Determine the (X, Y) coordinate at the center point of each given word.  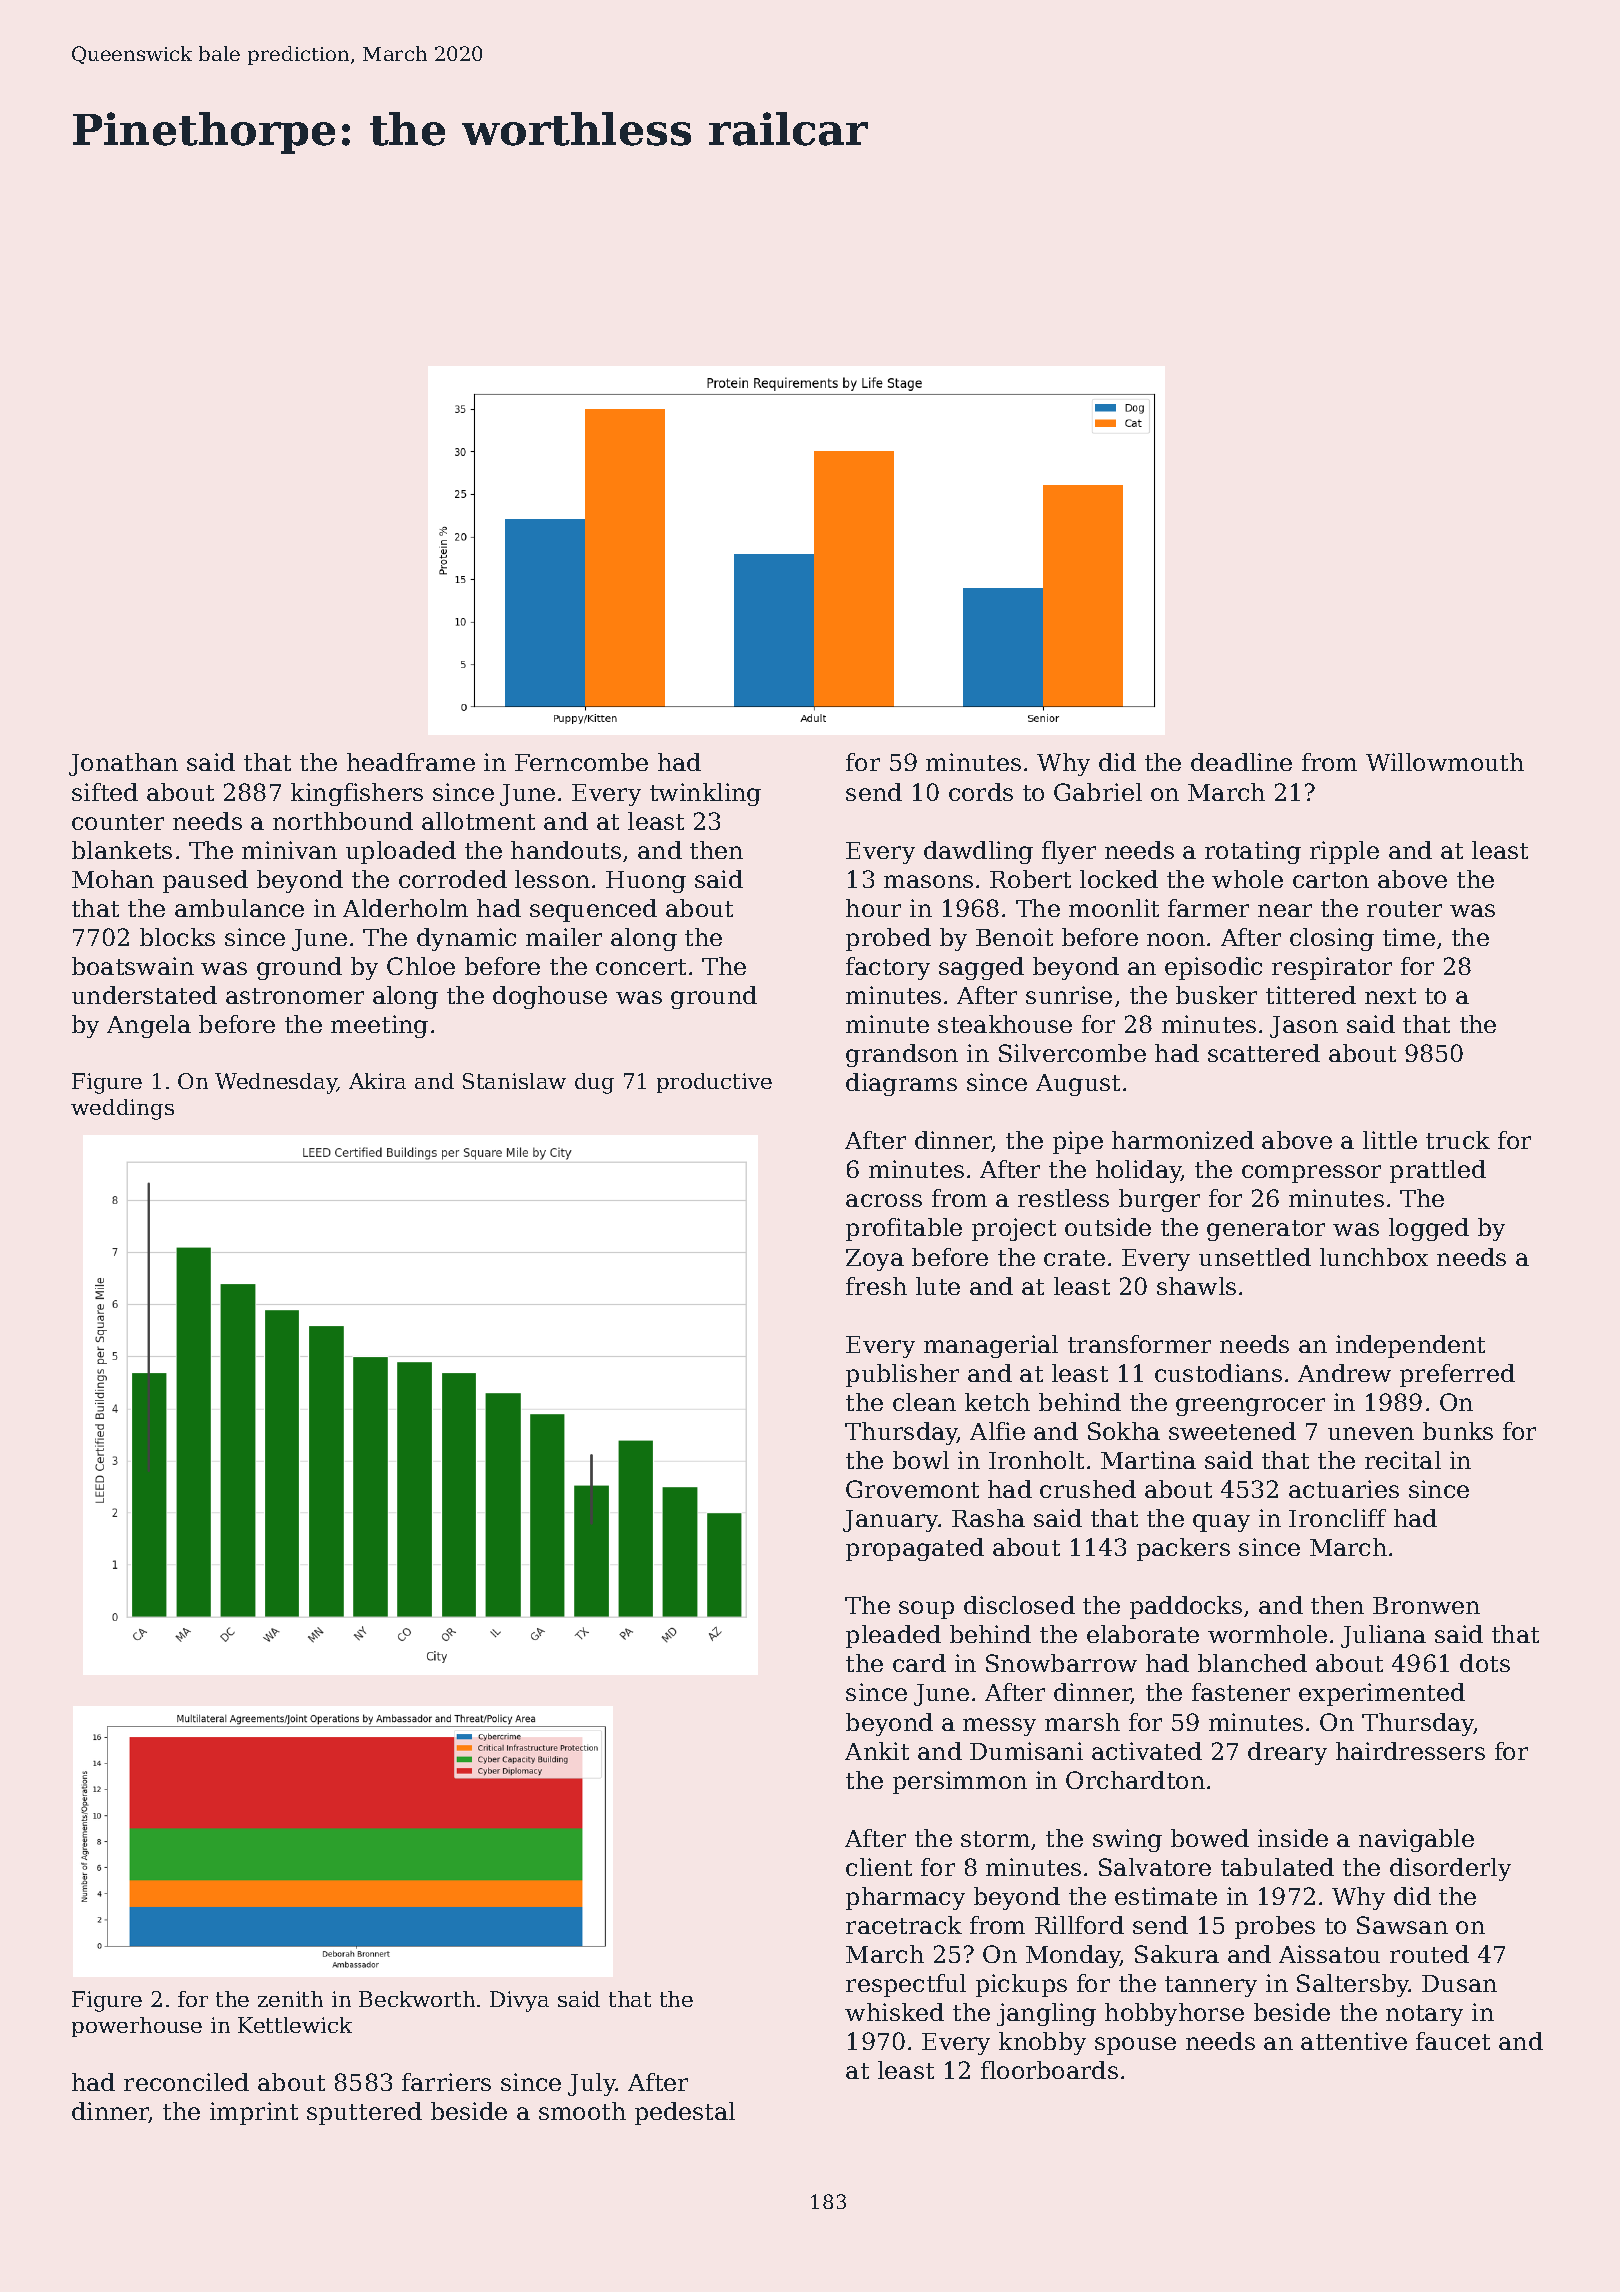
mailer (564, 937)
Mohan (113, 879)
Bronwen (1426, 1605)
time (1409, 937)
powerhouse (137, 2027)
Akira (377, 1081)
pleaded (893, 1636)
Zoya (875, 1260)
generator (1266, 1230)
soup (926, 1610)
